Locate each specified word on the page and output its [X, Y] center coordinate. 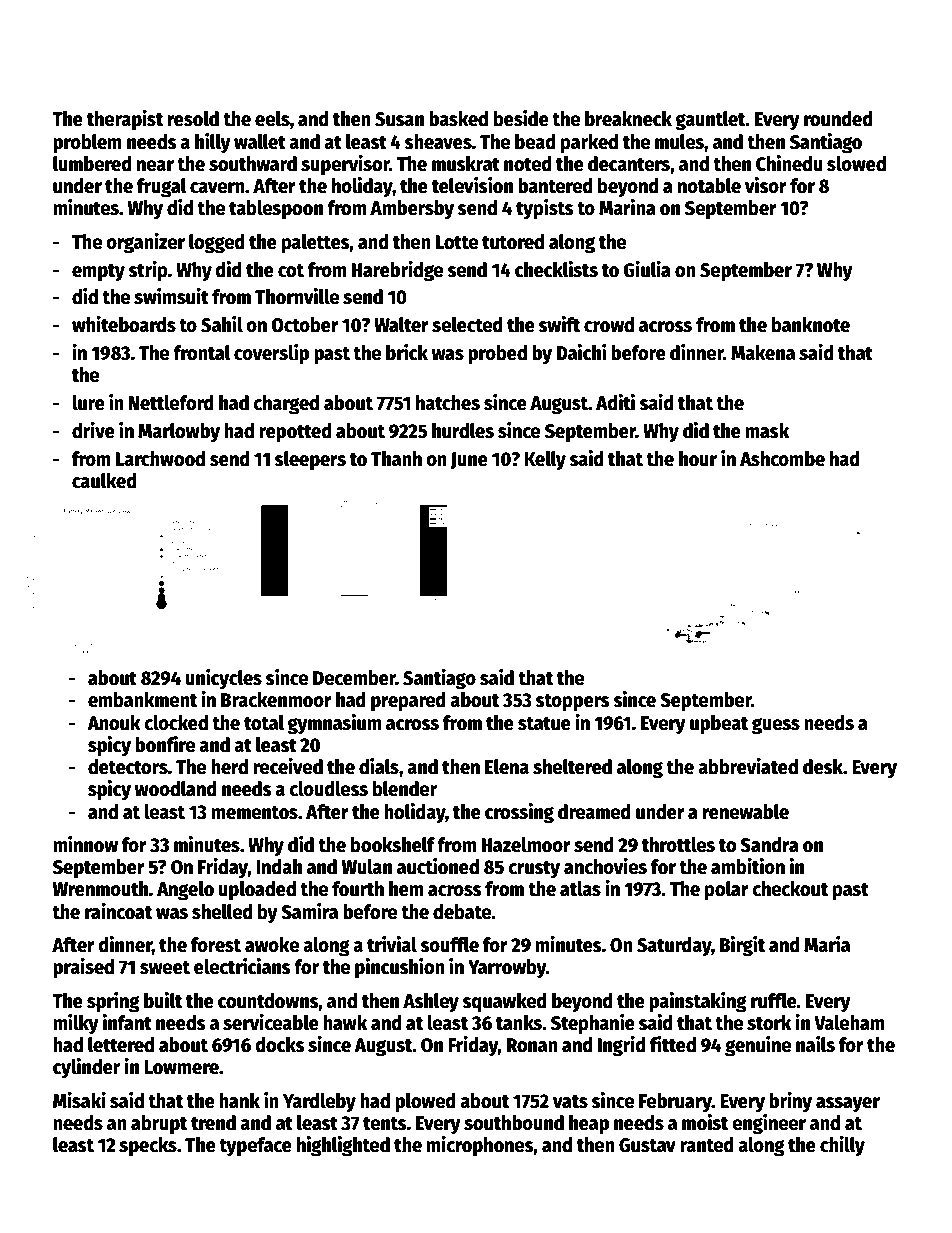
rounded [838, 119]
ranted [707, 1145]
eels [272, 119]
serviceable [271, 1022]
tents [385, 1124]
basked [458, 119]
